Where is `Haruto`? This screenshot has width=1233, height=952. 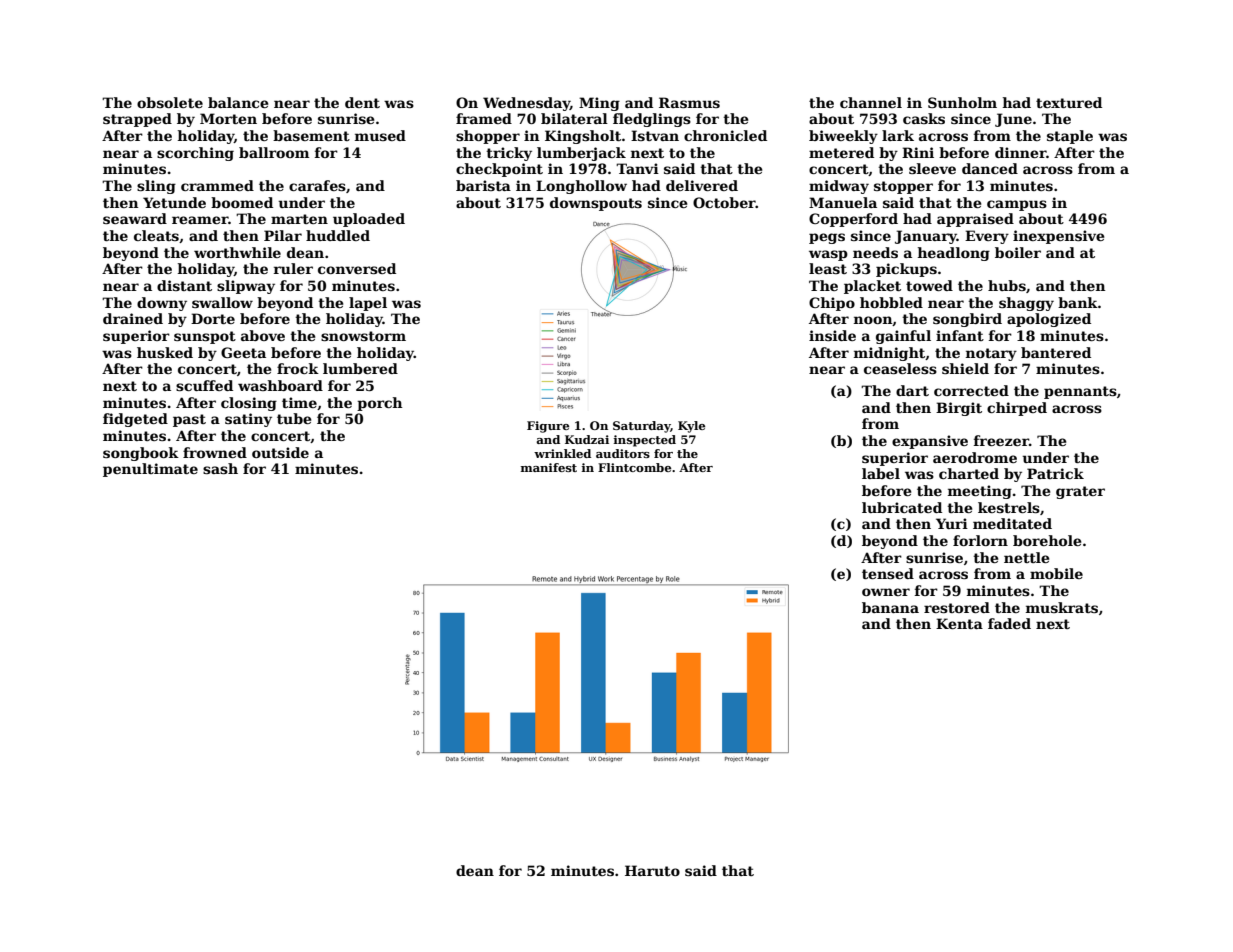 Haruto is located at coordinates (652, 870).
